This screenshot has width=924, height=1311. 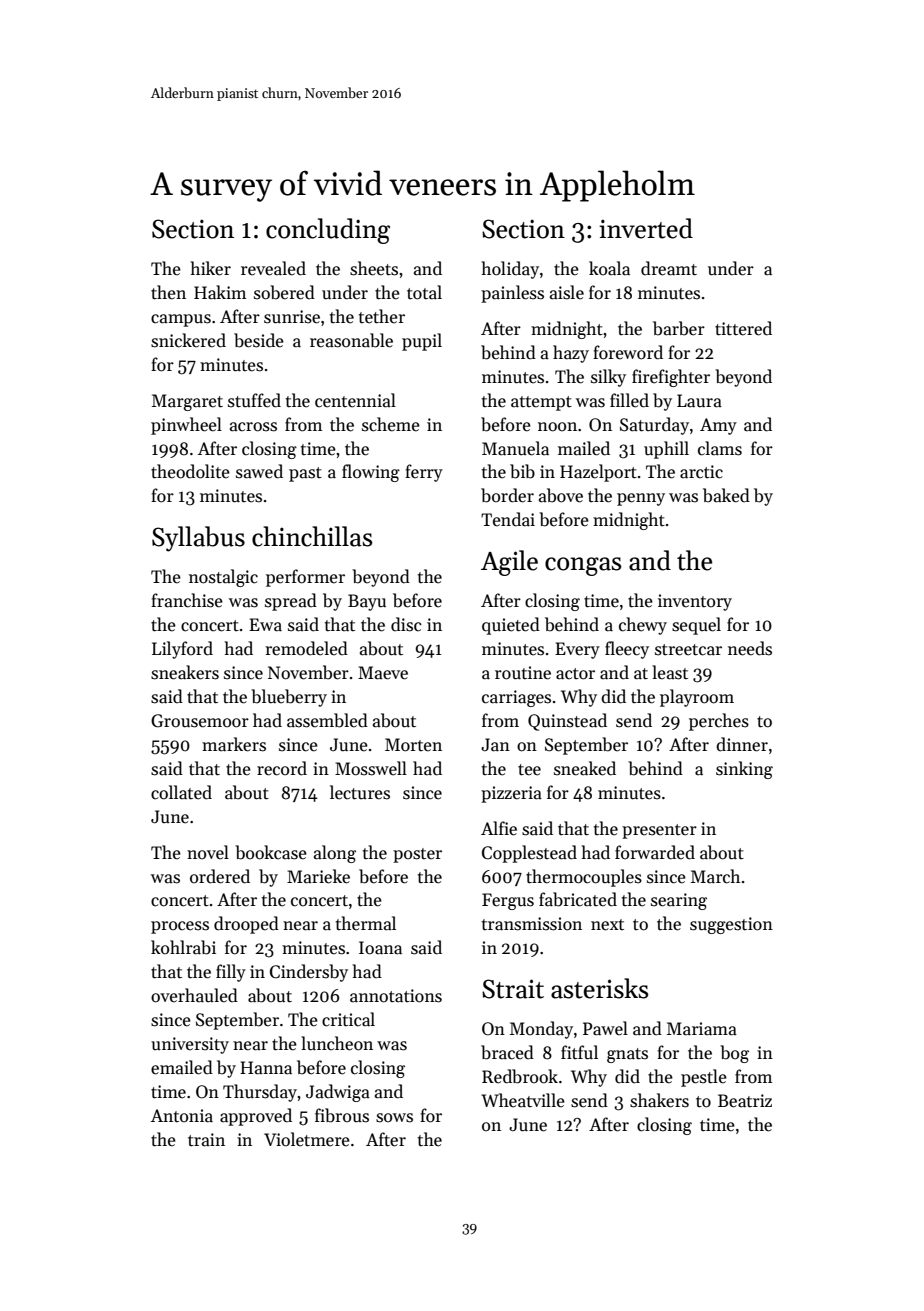 I want to click on quieted, so click(x=511, y=626).
